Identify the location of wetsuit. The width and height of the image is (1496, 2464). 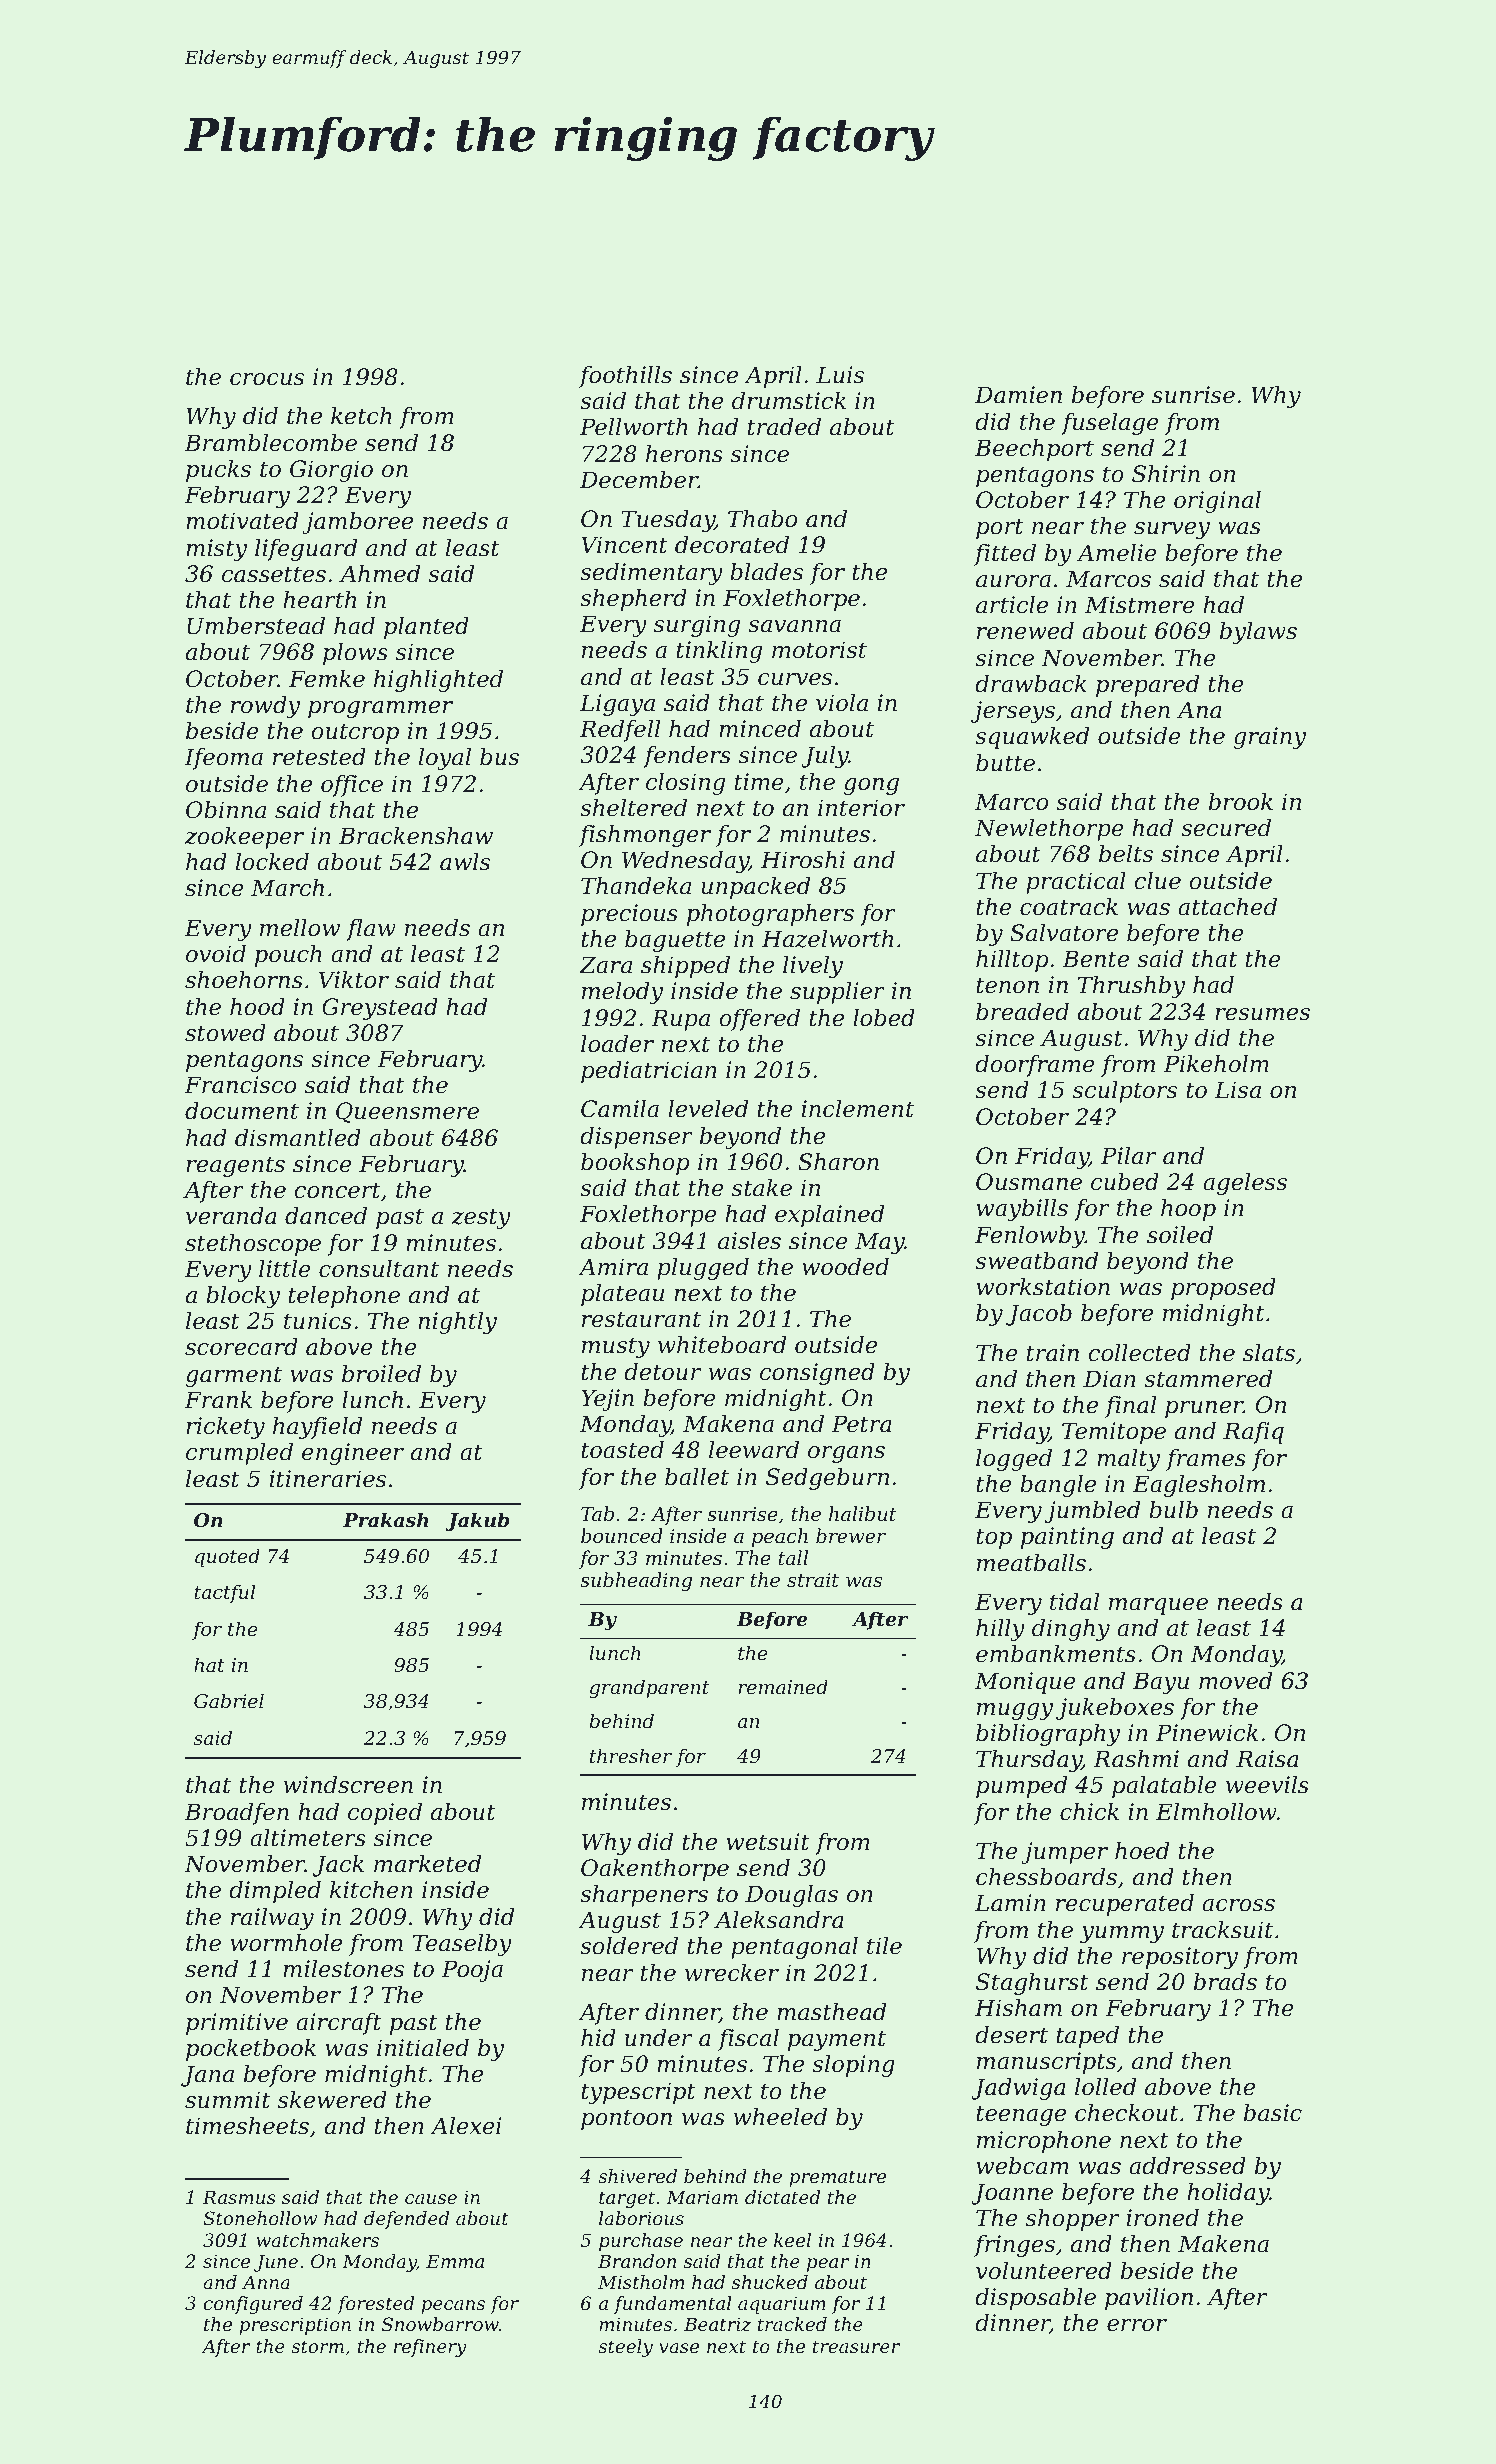
(768, 1842).
